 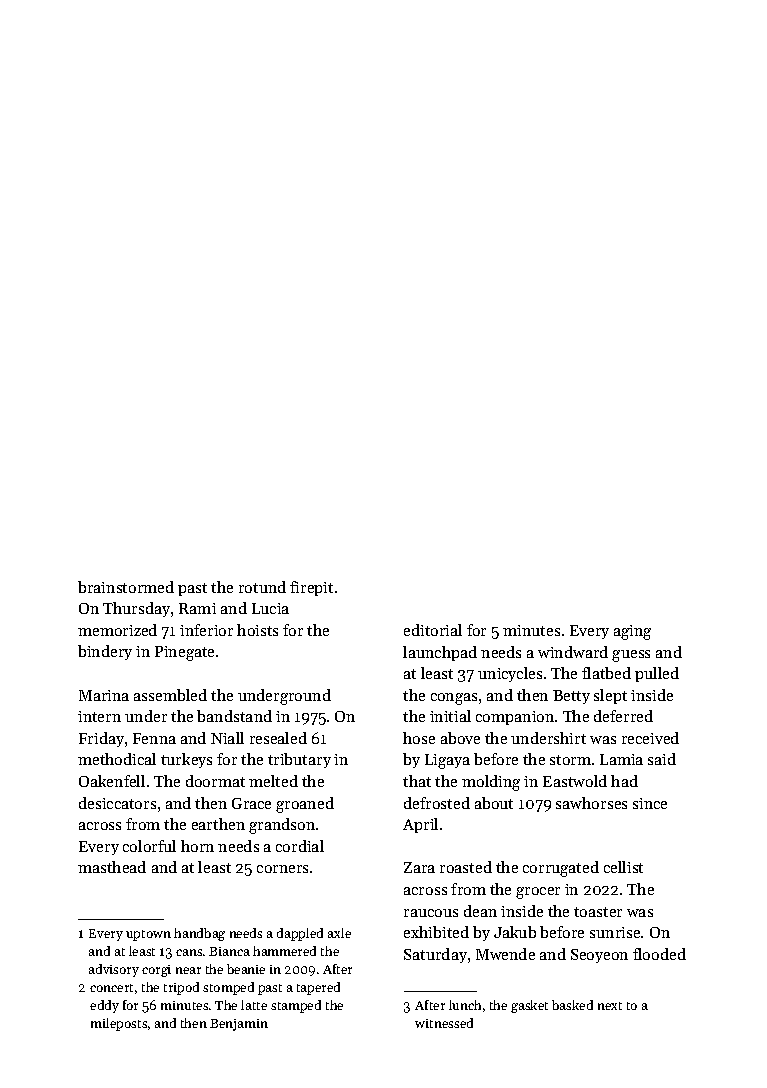 I want to click on Lucia, so click(x=270, y=608).
